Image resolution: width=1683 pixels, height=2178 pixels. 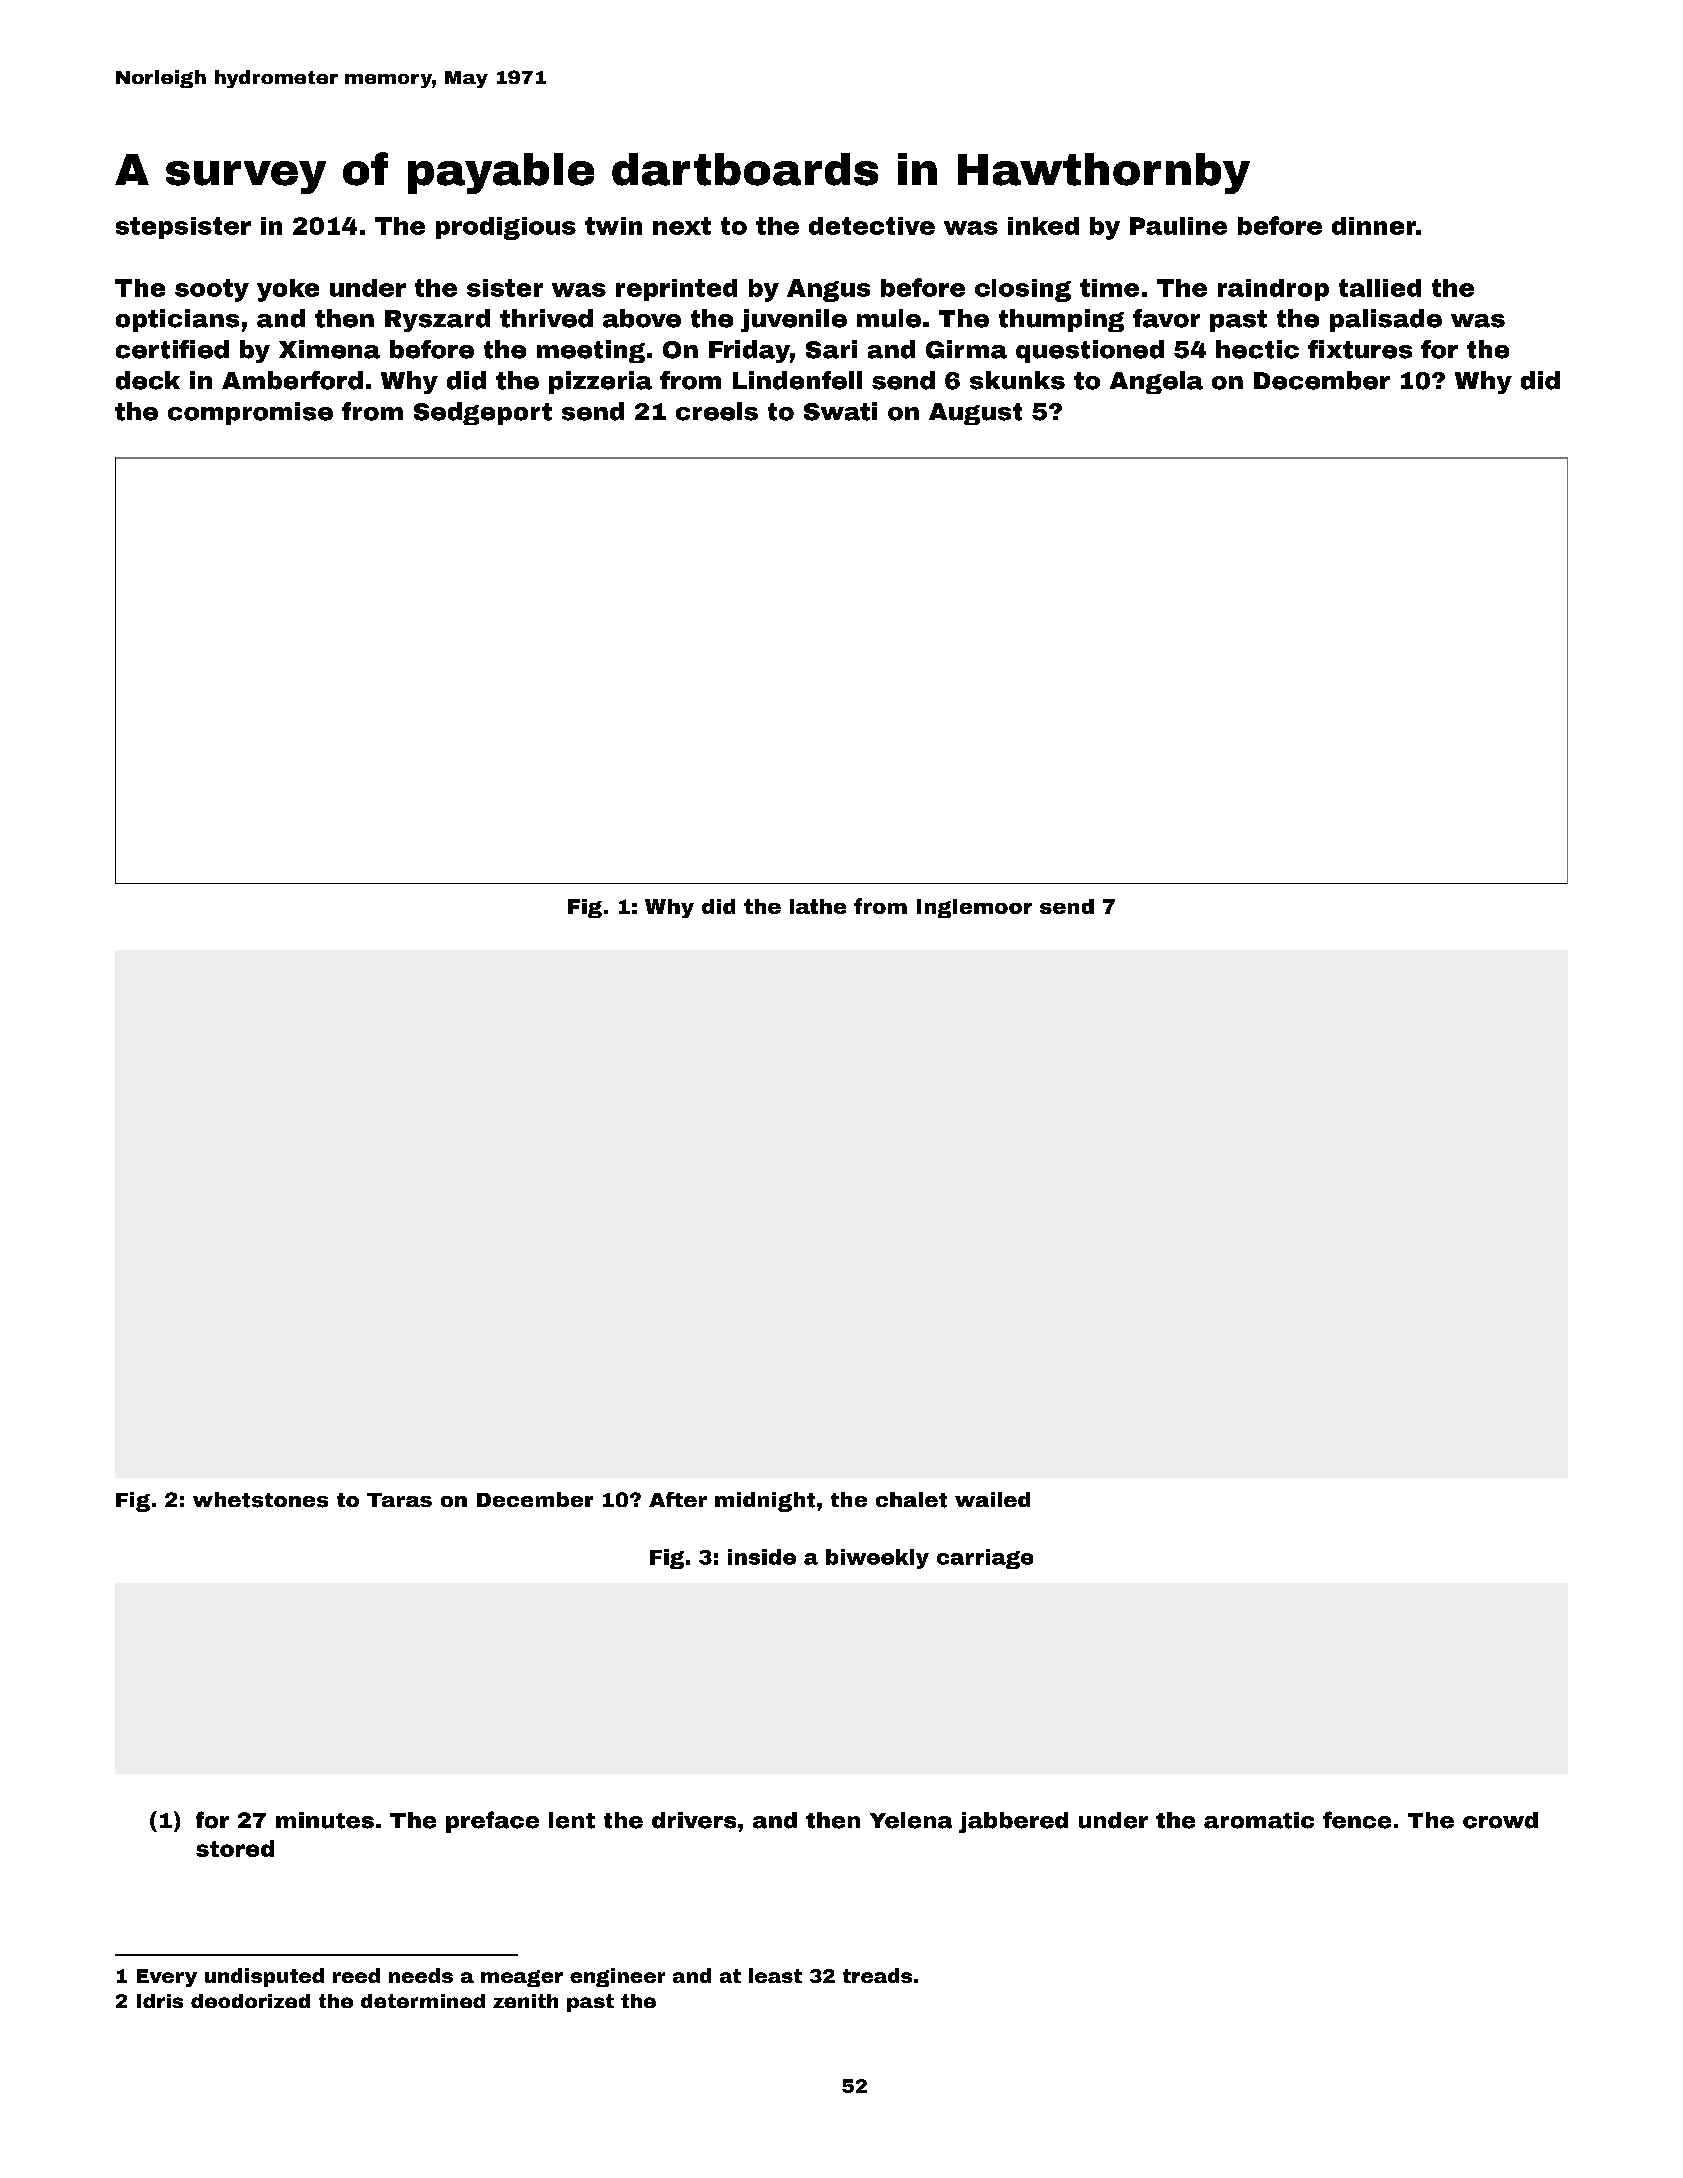 What do you see at coordinates (160, 2001) in the image?
I see `Idris` at bounding box center [160, 2001].
